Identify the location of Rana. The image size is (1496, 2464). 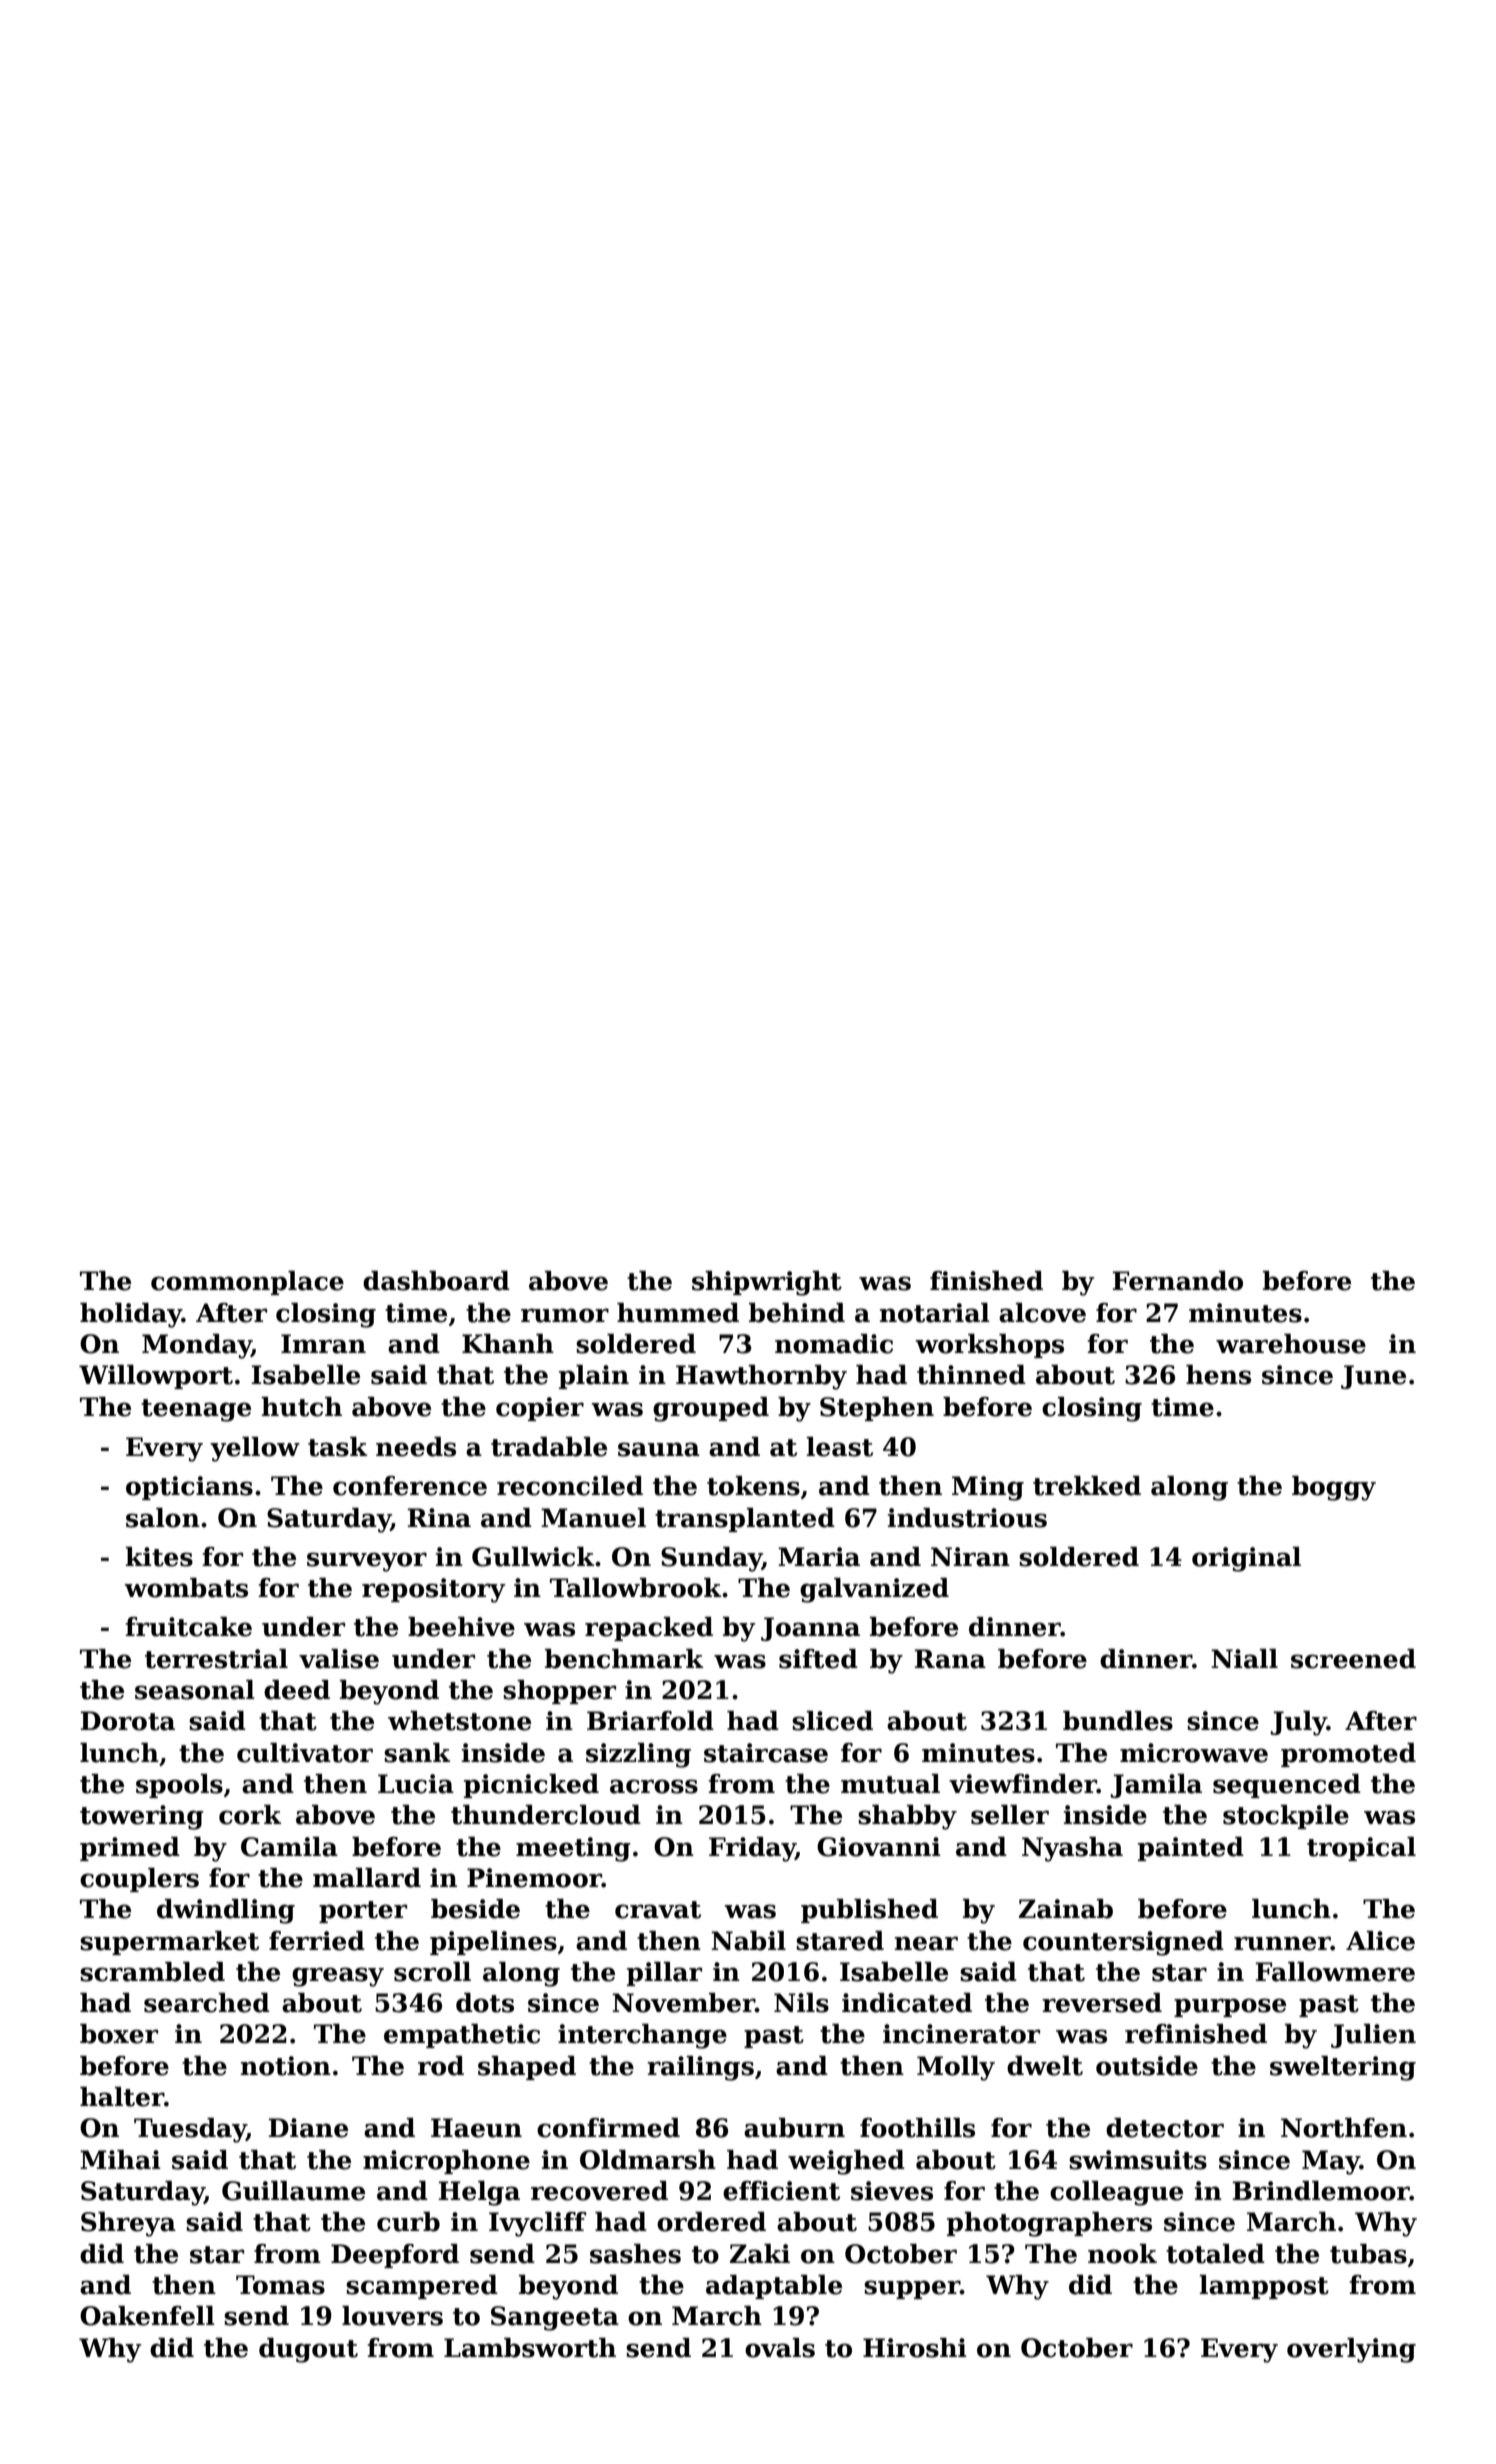
(950, 1659).
